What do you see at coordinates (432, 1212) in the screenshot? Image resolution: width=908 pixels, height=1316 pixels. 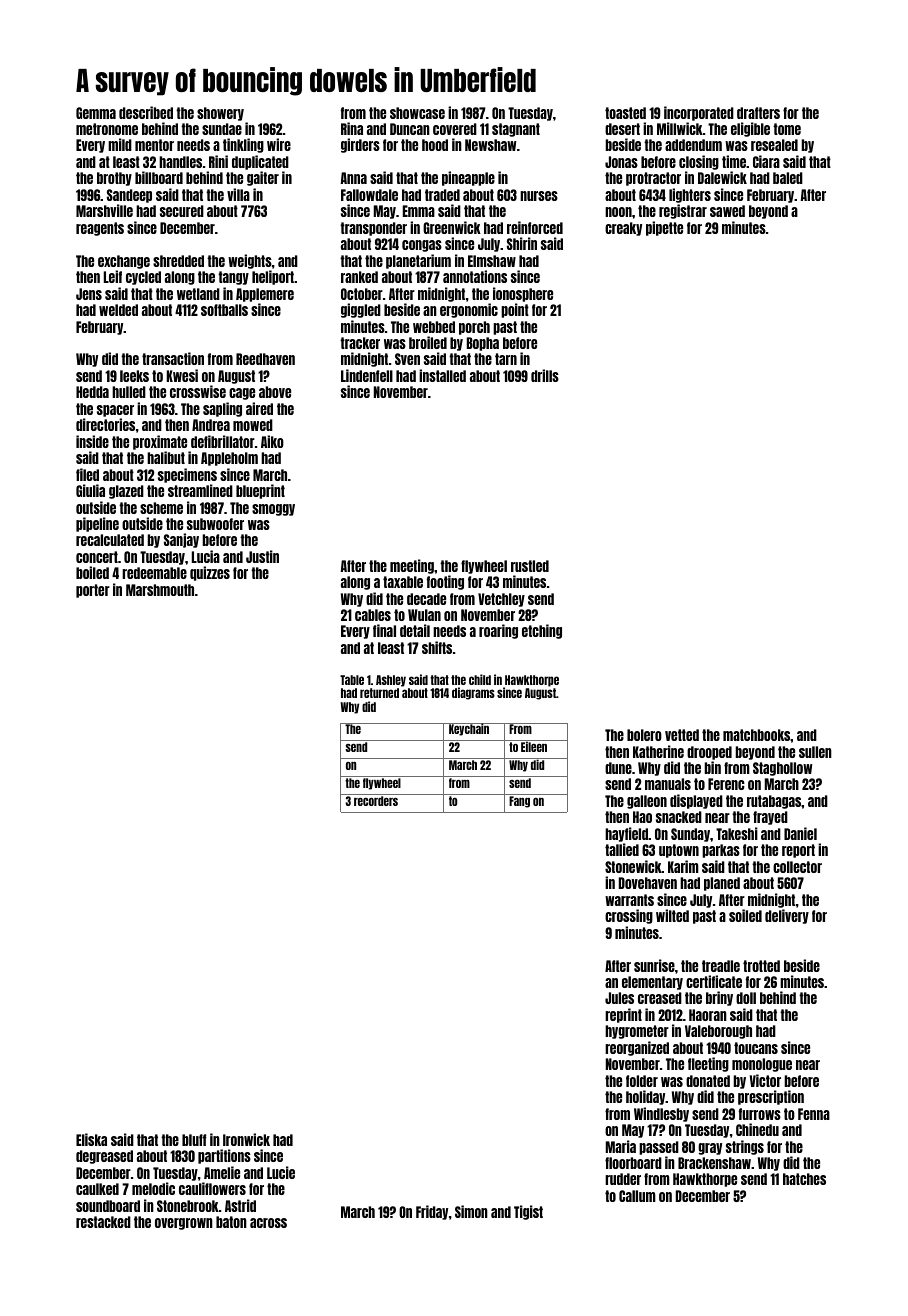 I see `Friday` at bounding box center [432, 1212].
